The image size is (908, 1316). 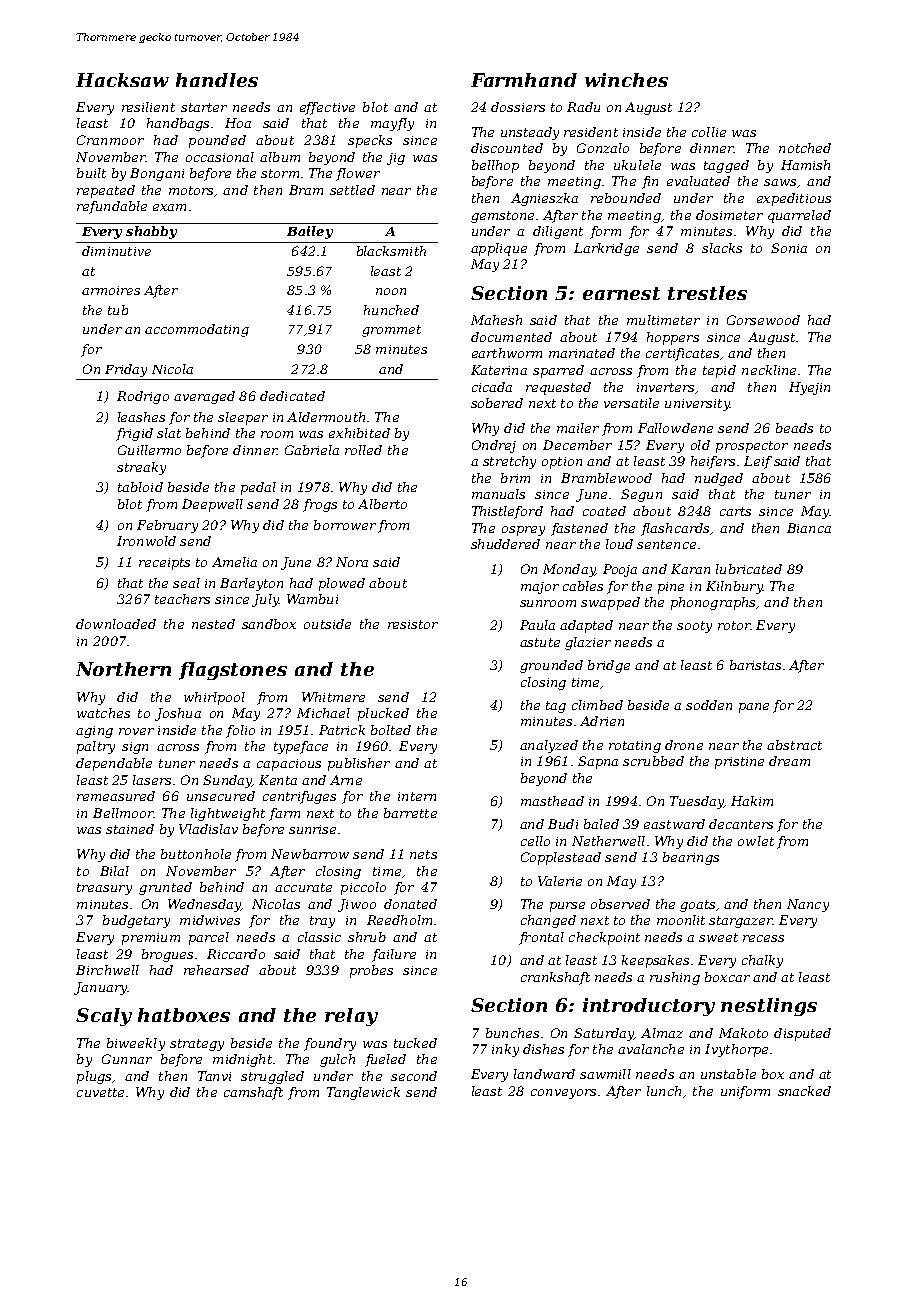 I want to click on mayfly, so click(x=392, y=124).
